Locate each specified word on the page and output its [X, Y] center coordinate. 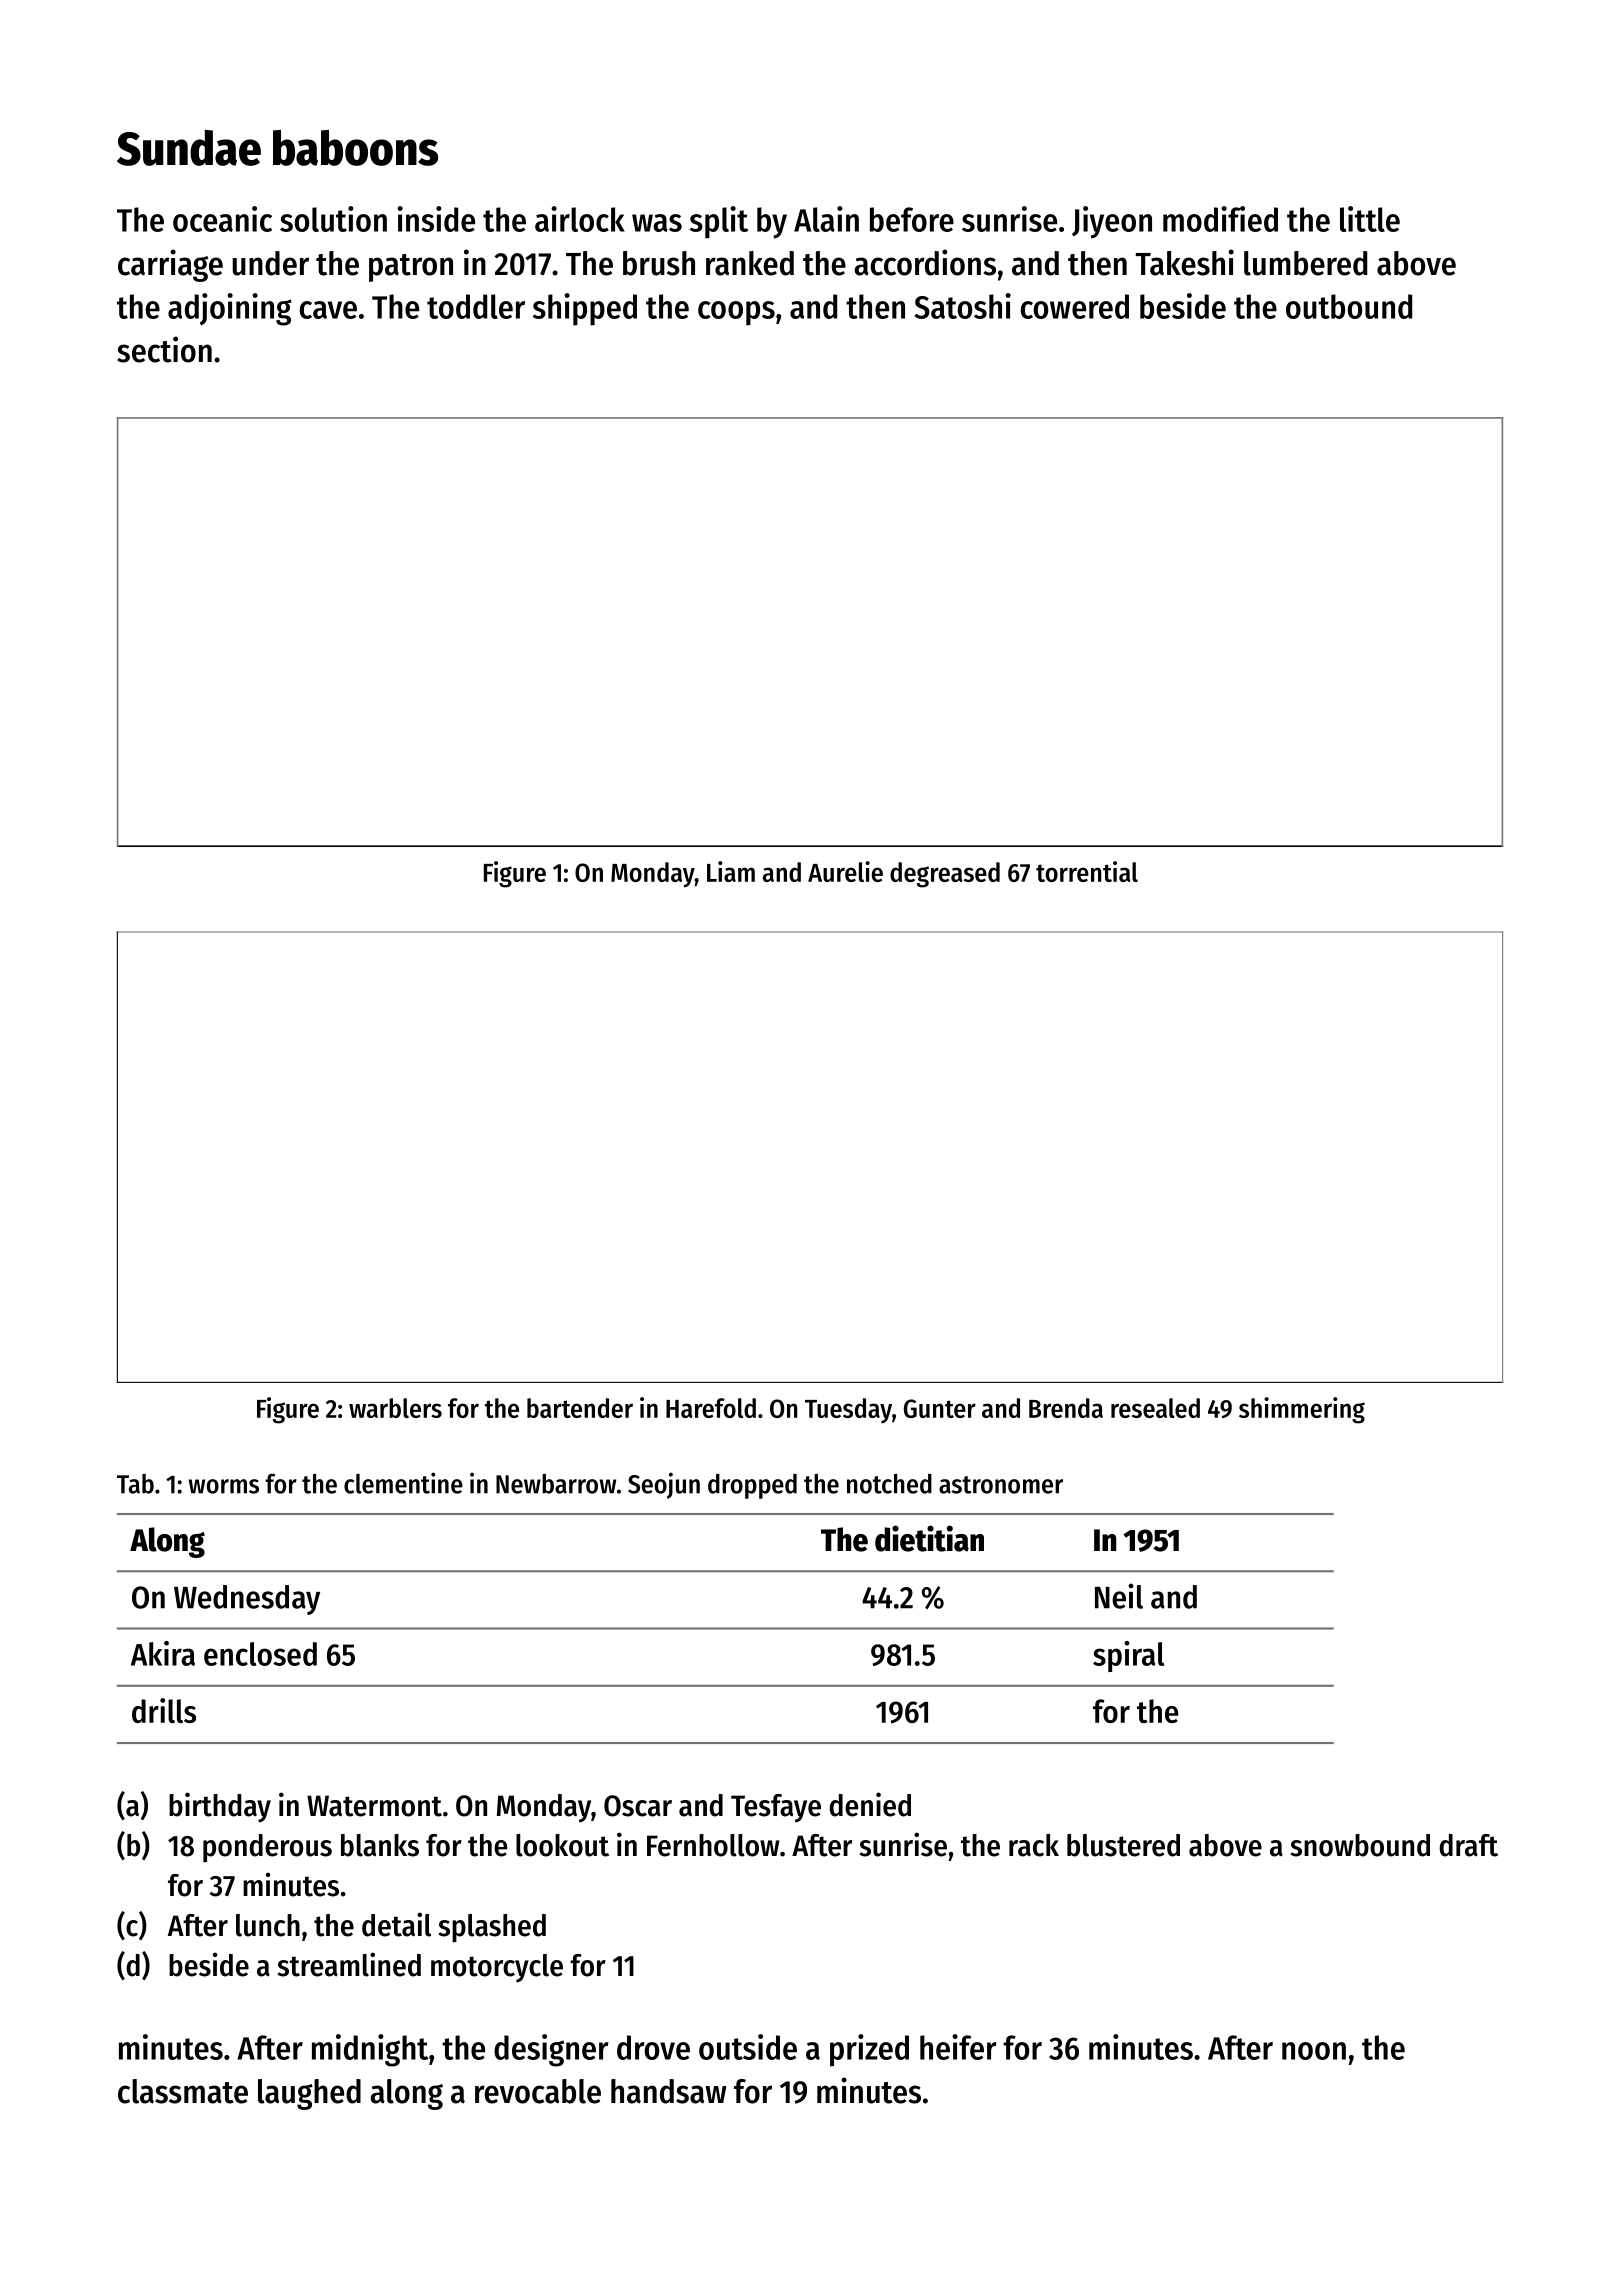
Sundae [189, 148]
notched [889, 1484]
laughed [309, 2094]
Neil [1119, 1596]
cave [328, 310]
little [1370, 219]
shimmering [1302, 1410]
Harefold [711, 1408]
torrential [1087, 871]
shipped [585, 309]
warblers [395, 1408]
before [912, 219]
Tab [135, 1484]
